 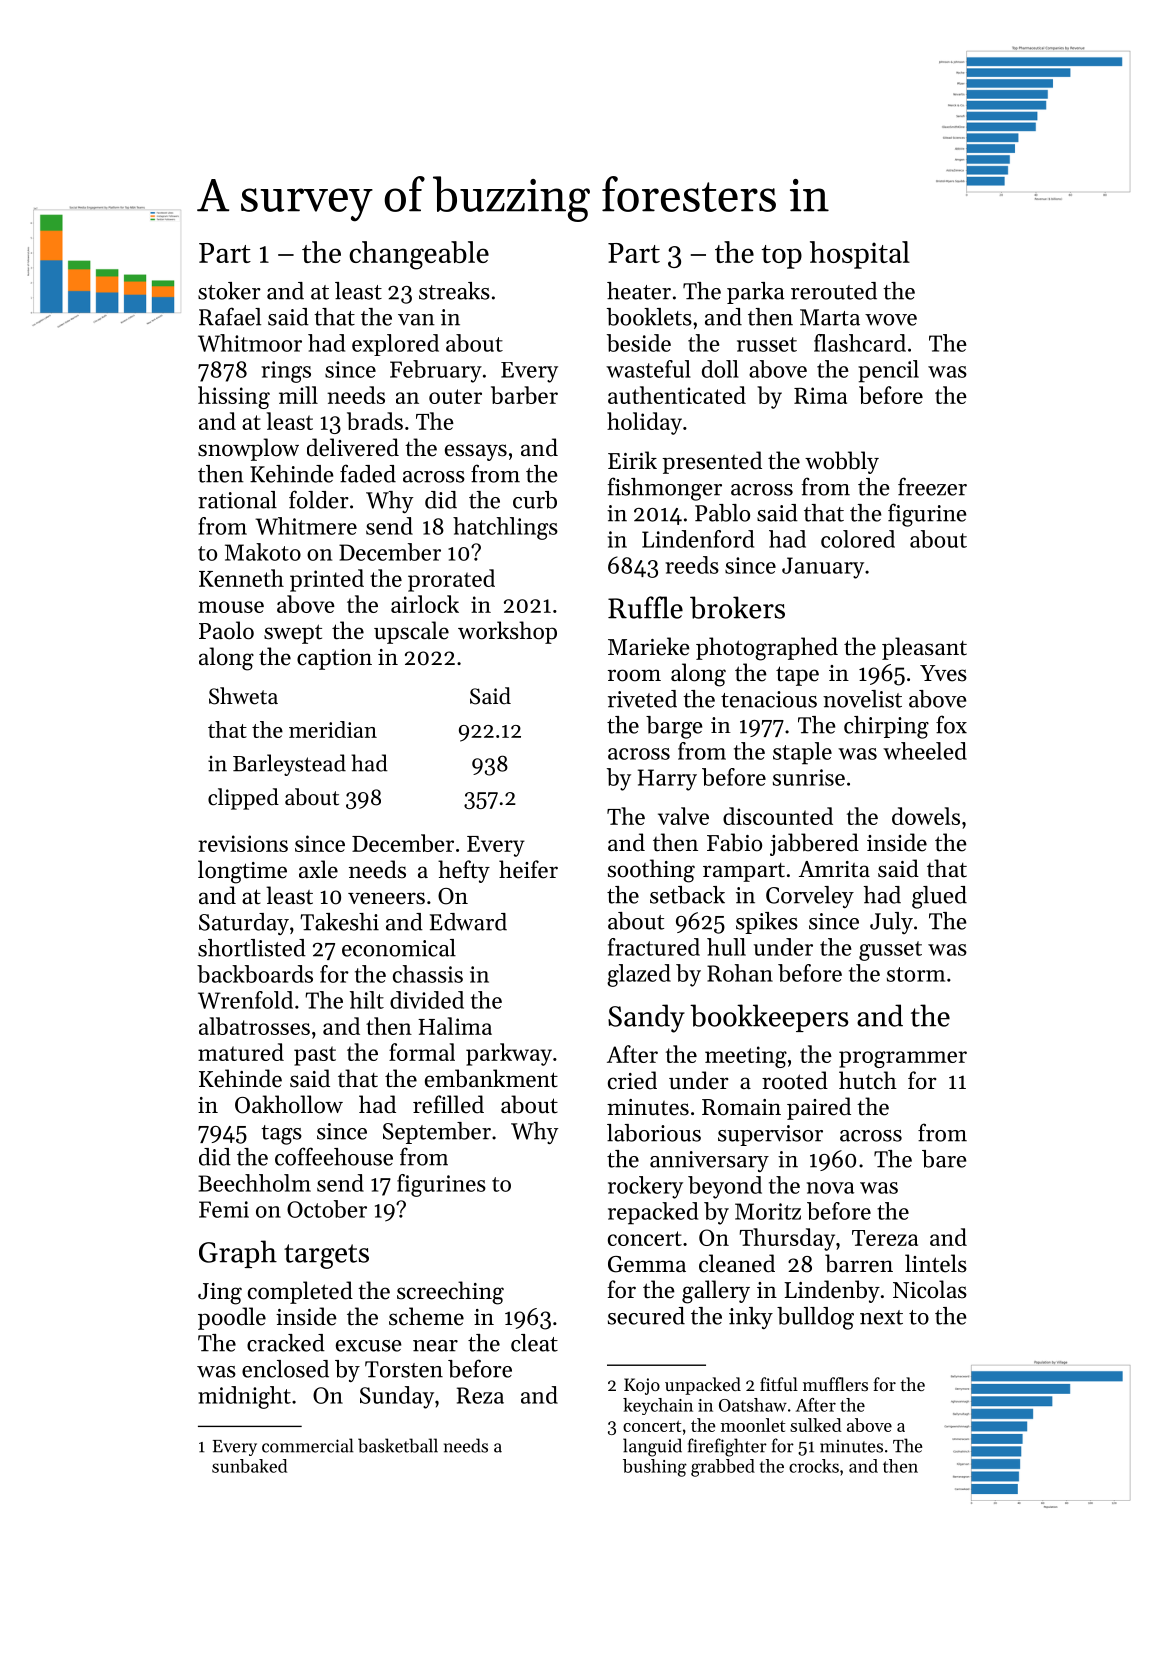 I want to click on hospital, so click(x=860, y=255).
